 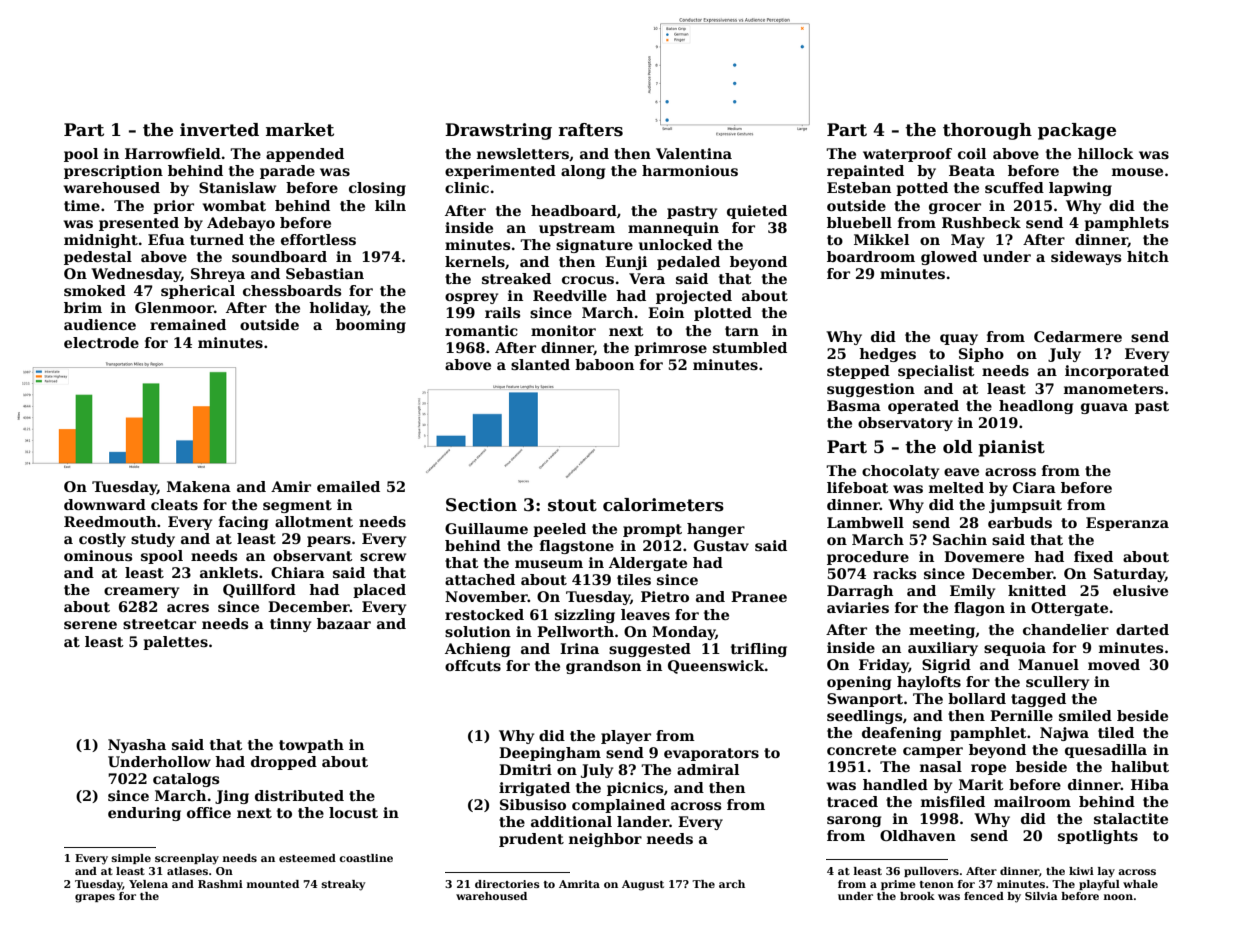 I want to click on Swanport, so click(x=865, y=700).
